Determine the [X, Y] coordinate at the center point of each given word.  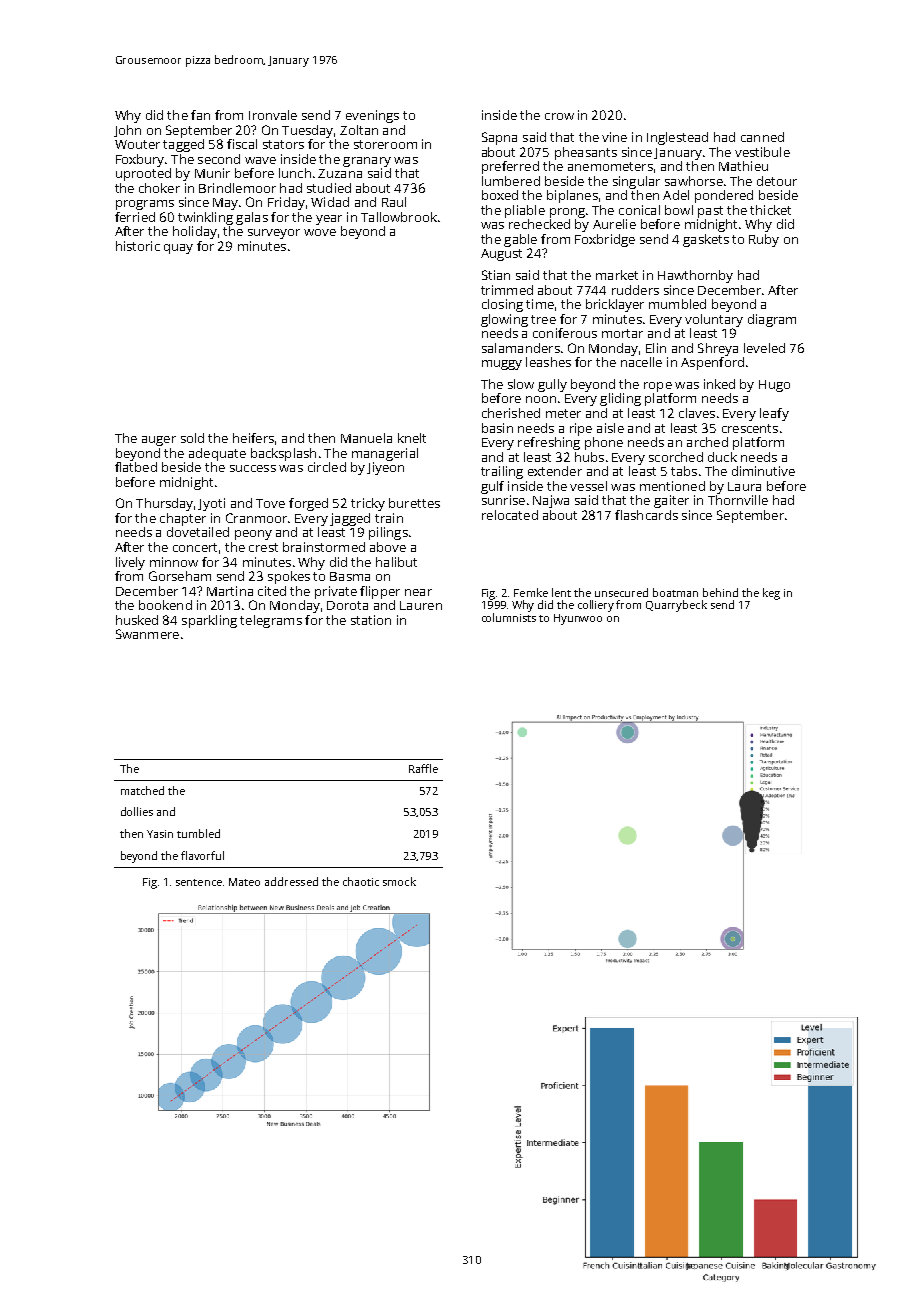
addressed [291, 881]
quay [178, 249]
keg [771, 594]
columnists [509, 617]
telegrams [271, 621]
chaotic [361, 881]
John [127, 131]
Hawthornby [695, 276]
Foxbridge [605, 240]
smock [399, 881]
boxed [500, 195]
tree [543, 319]
